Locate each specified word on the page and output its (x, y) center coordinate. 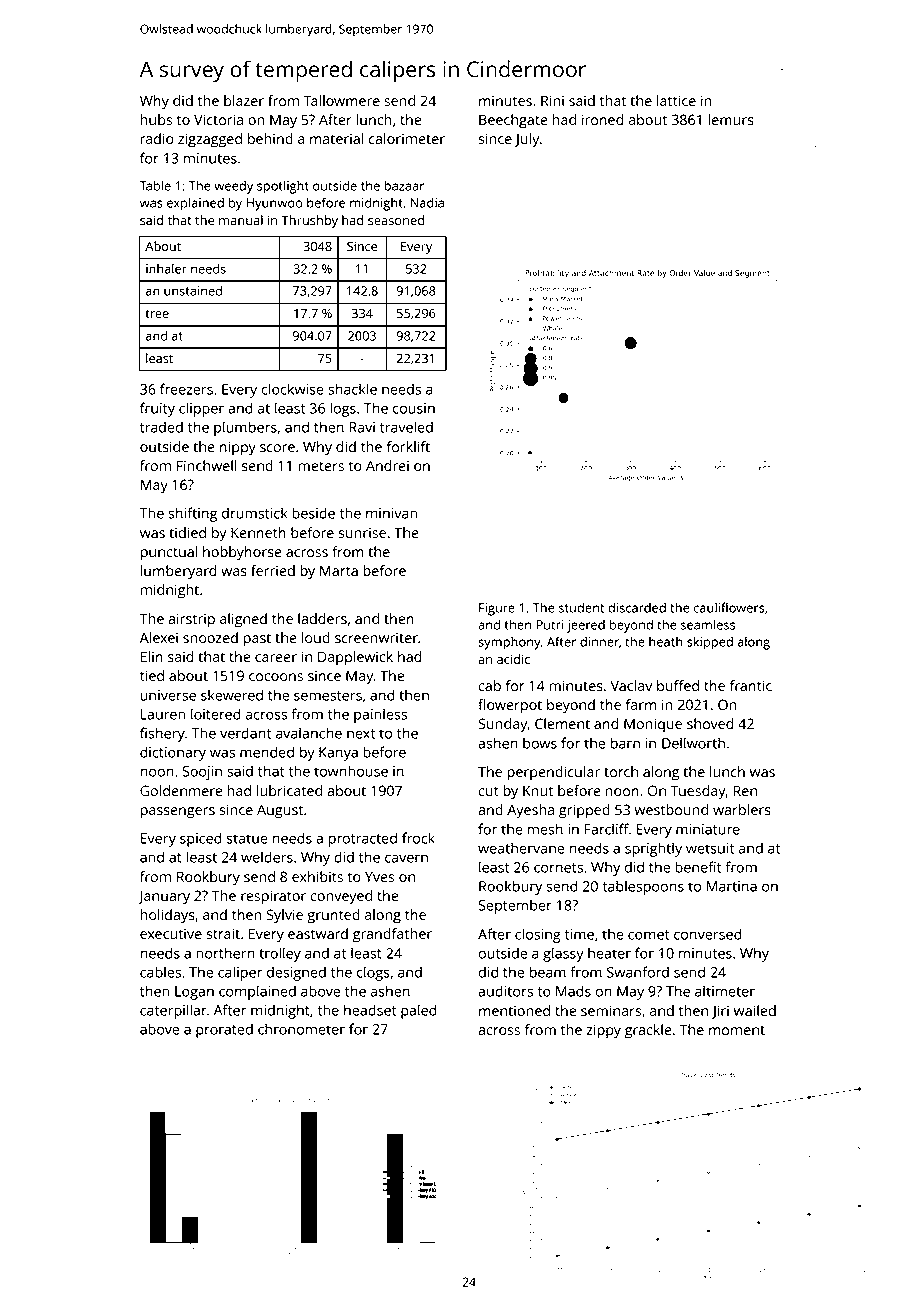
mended (267, 752)
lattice (676, 100)
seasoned (396, 220)
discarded (637, 607)
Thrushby (309, 221)
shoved (710, 723)
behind (270, 138)
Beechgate (513, 121)
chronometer (301, 1029)
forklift (408, 446)
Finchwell (207, 465)
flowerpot (510, 706)
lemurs (731, 119)
